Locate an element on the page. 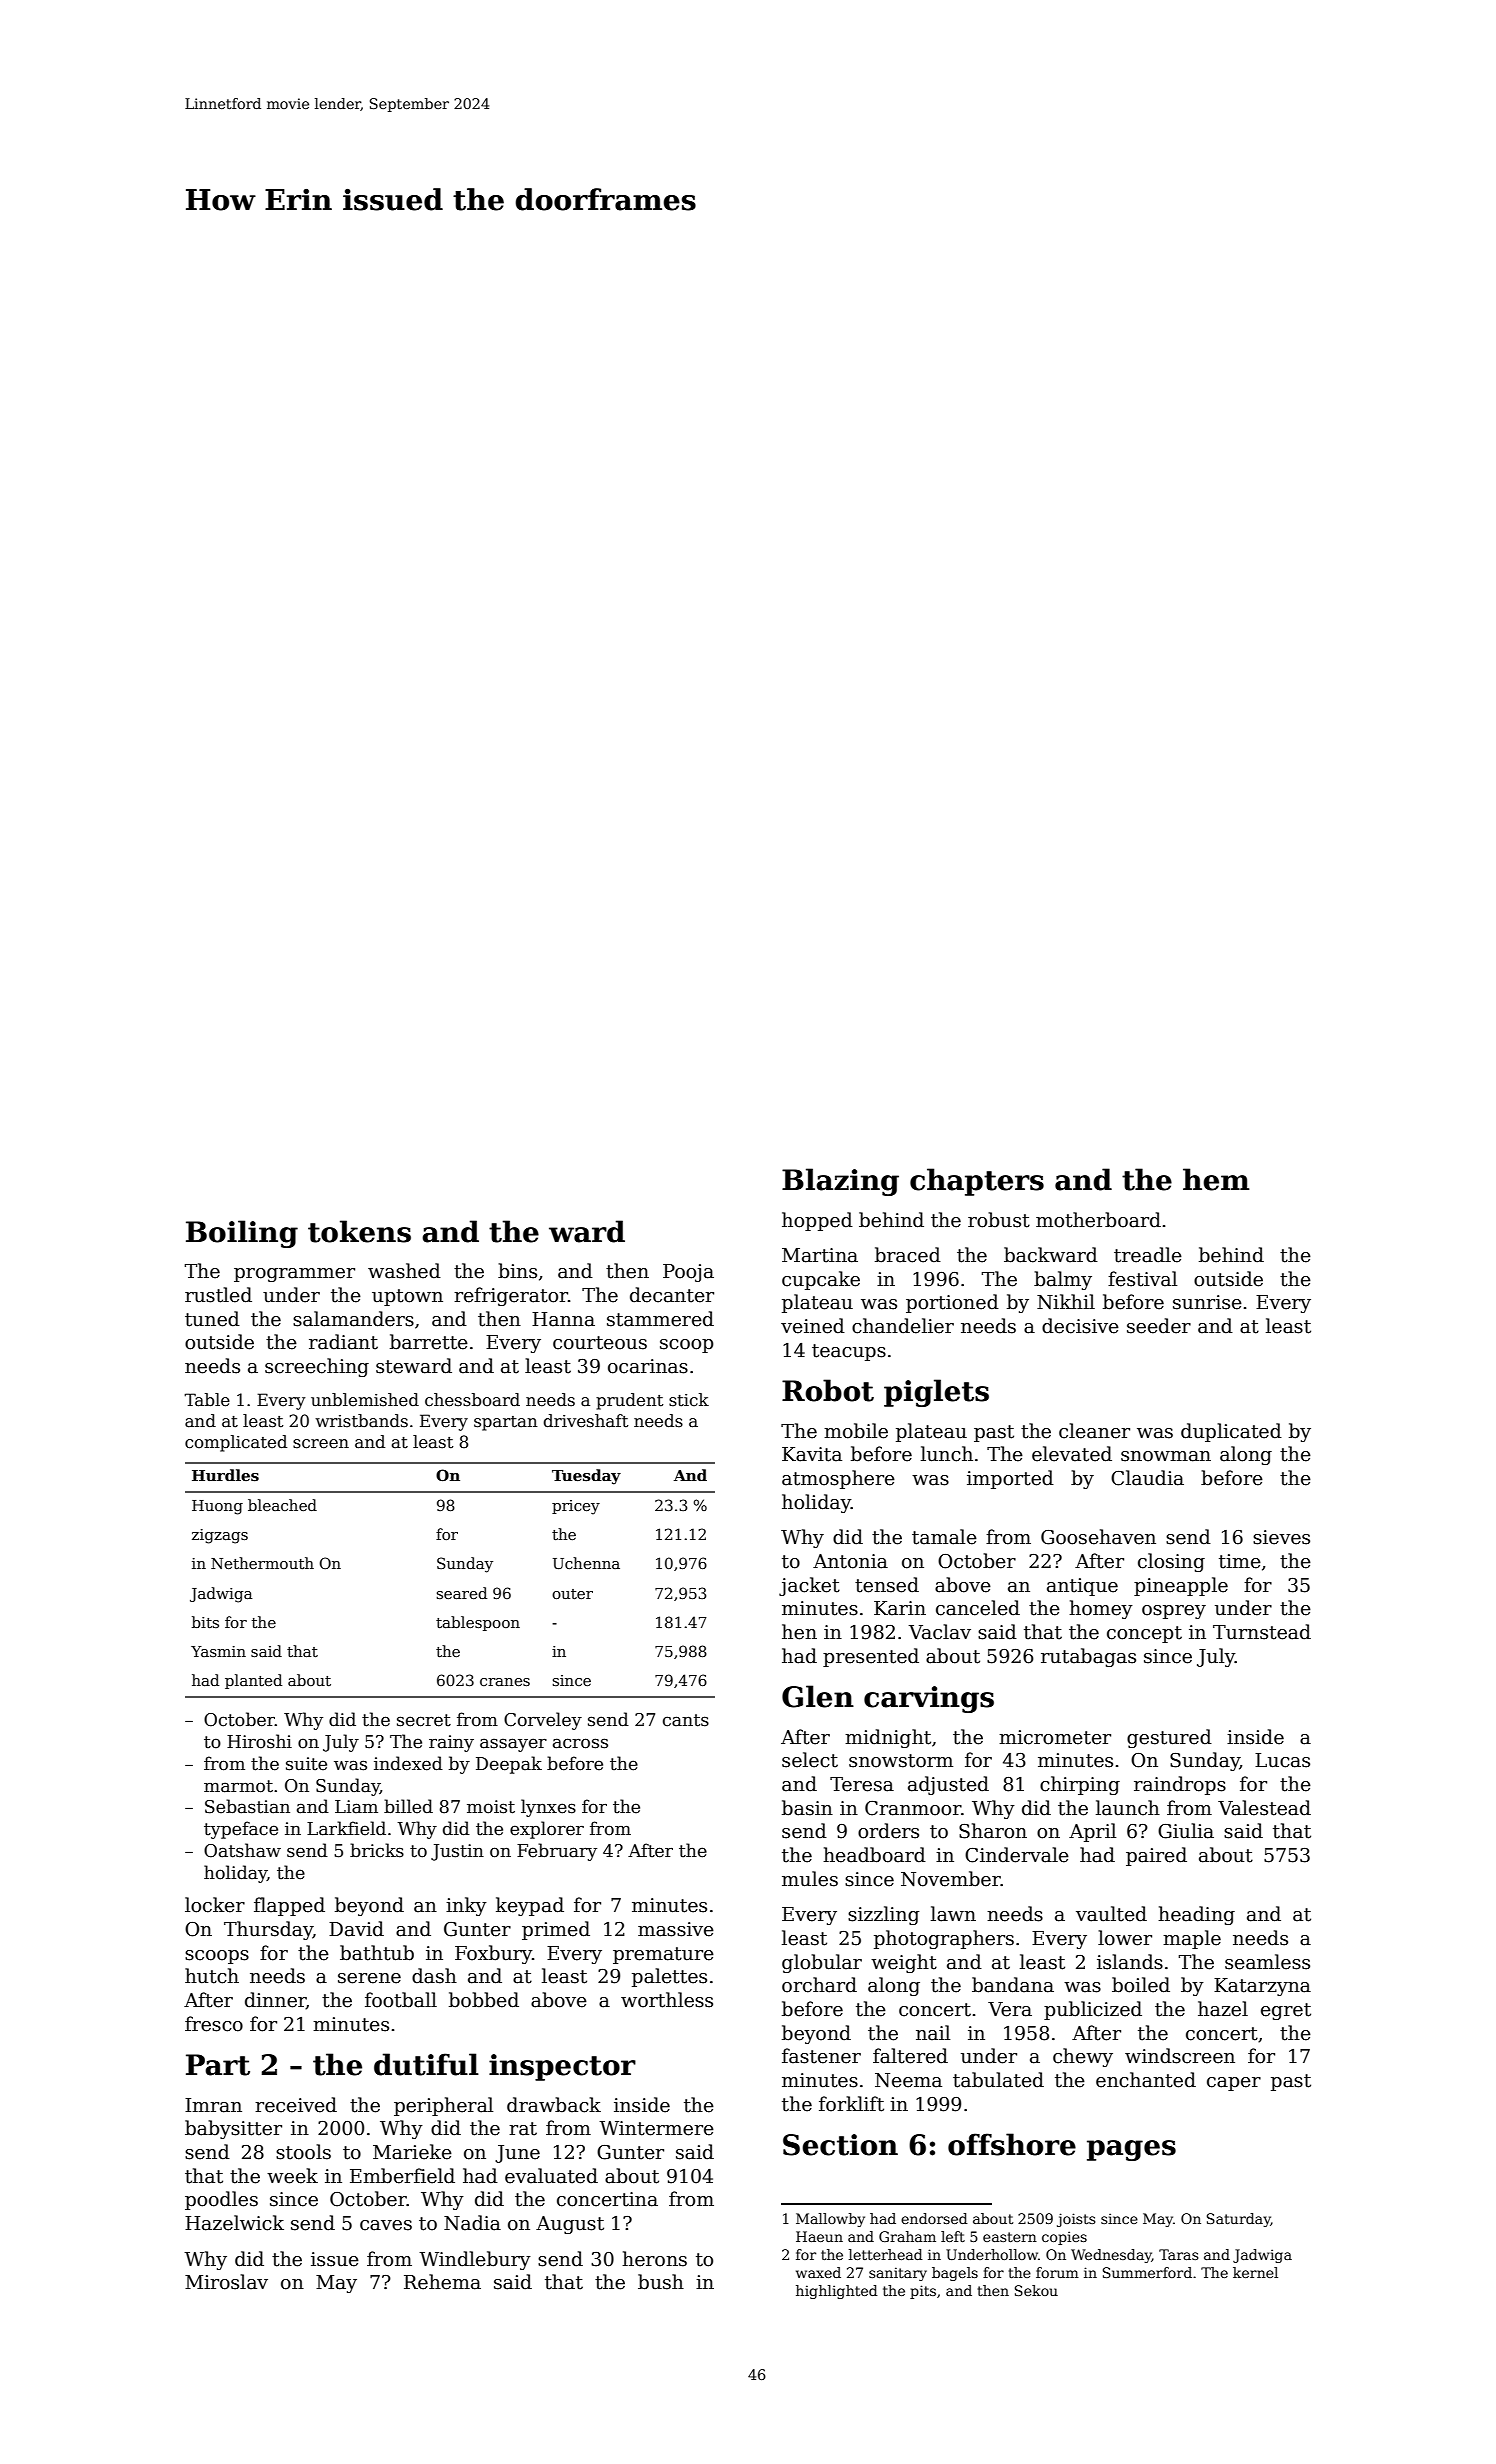 The width and height of the image is (1496, 2464). concept is located at coordinates (1144, 1634).
